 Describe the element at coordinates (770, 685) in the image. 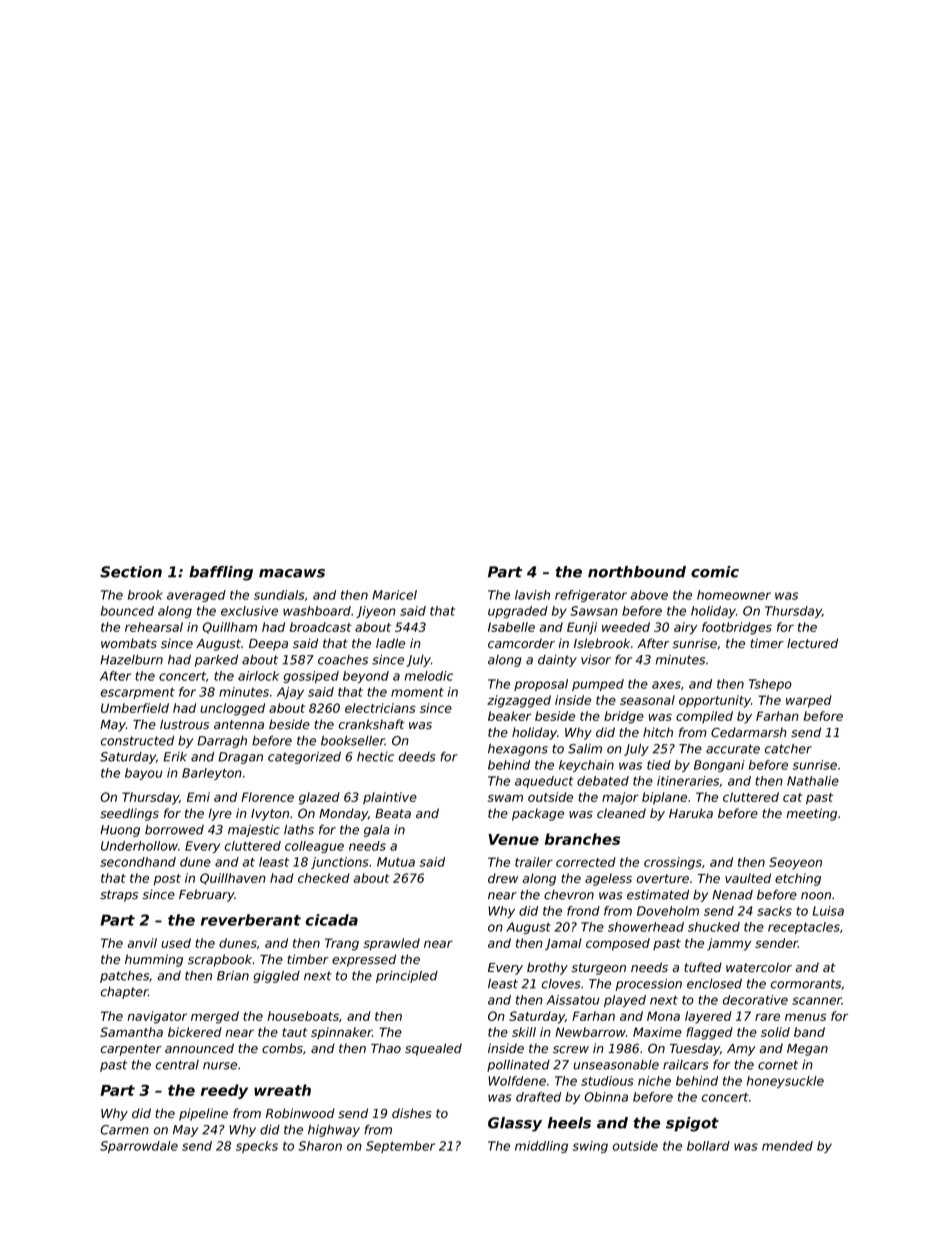

I see `Tshepo` at that location.
